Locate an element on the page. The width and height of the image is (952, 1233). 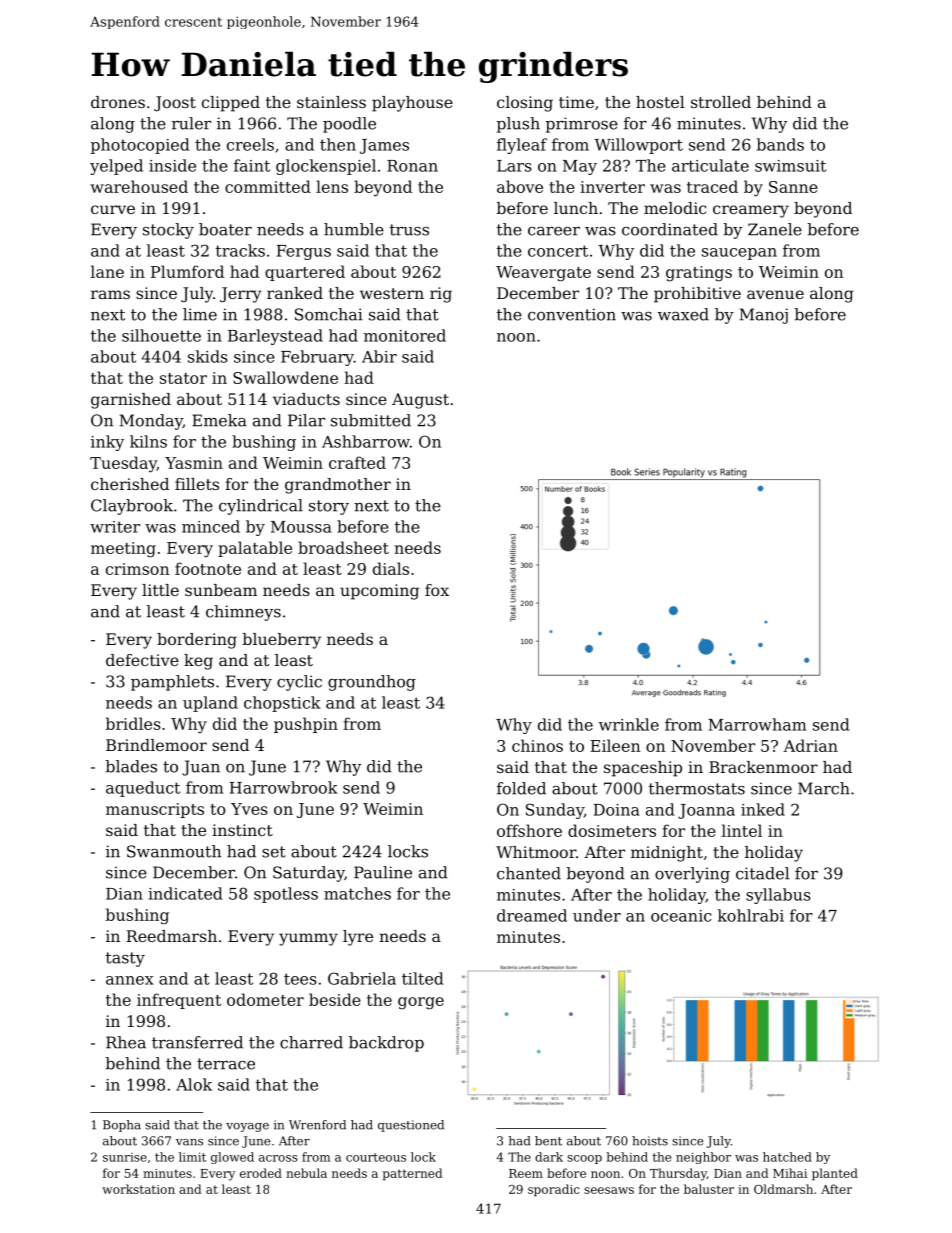
courteous is located at coordinates (376, 1157).
